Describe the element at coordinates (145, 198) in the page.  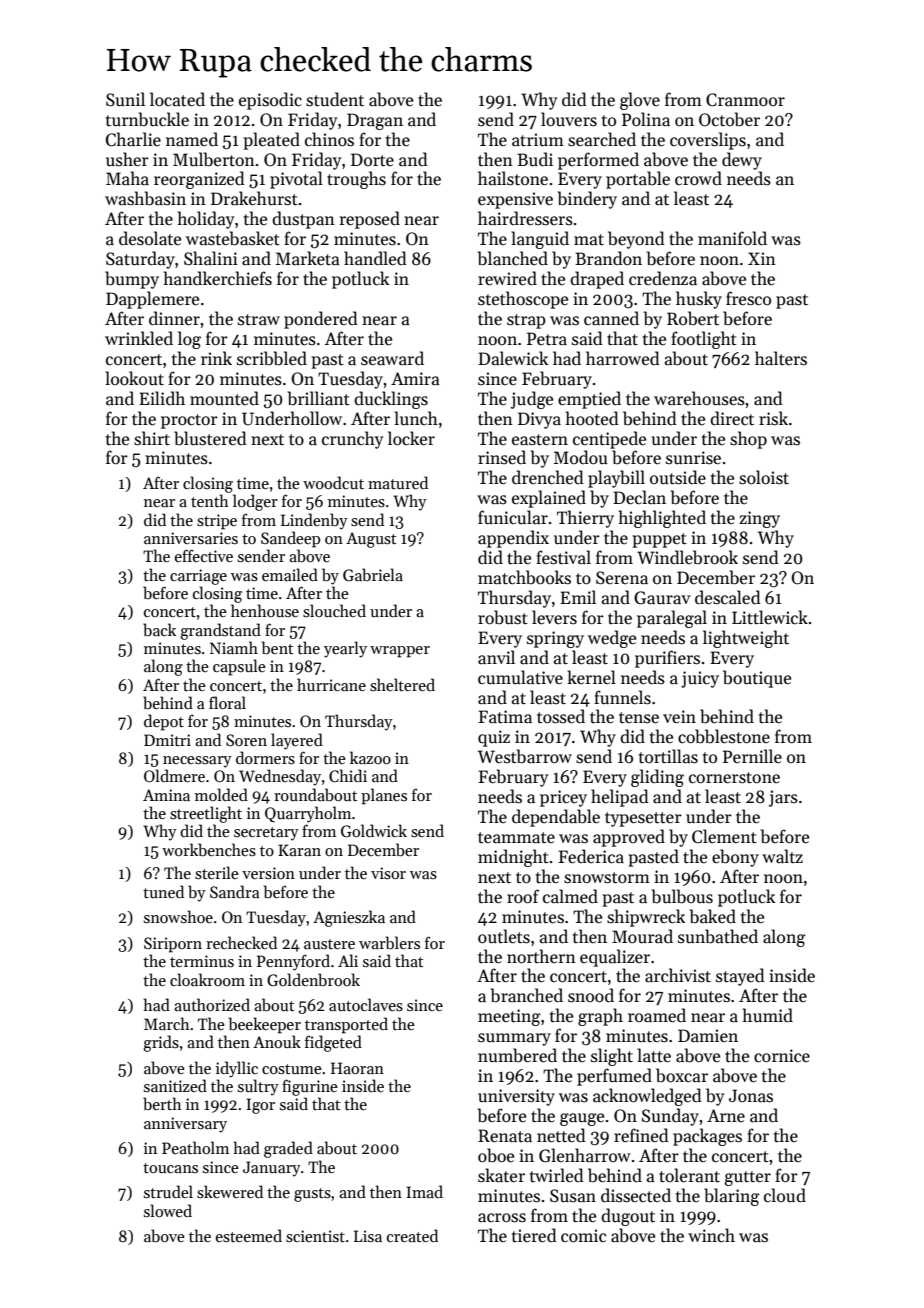
I see `washbasin` at that location.
